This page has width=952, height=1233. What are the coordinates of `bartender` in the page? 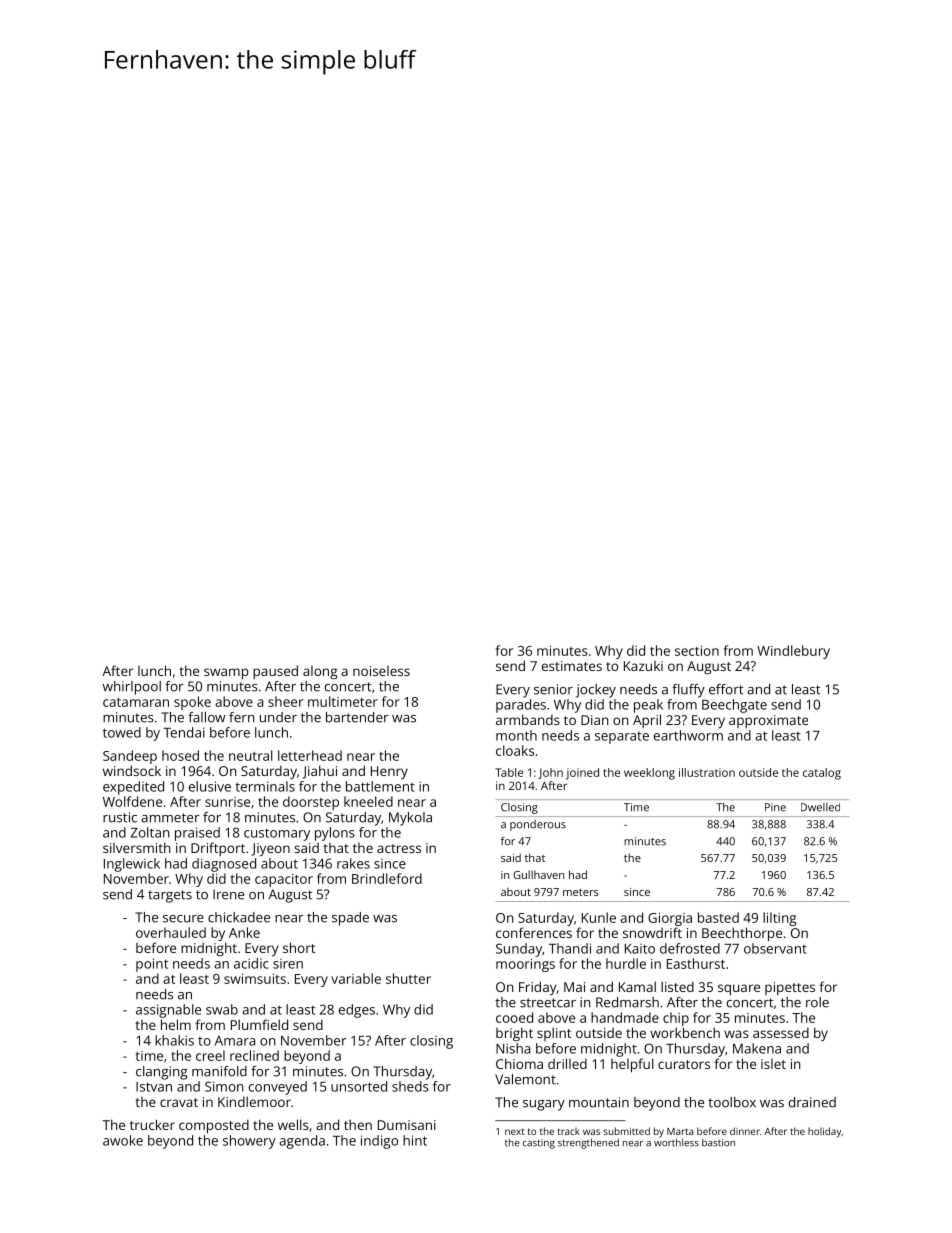 It's located at (357, 717).
